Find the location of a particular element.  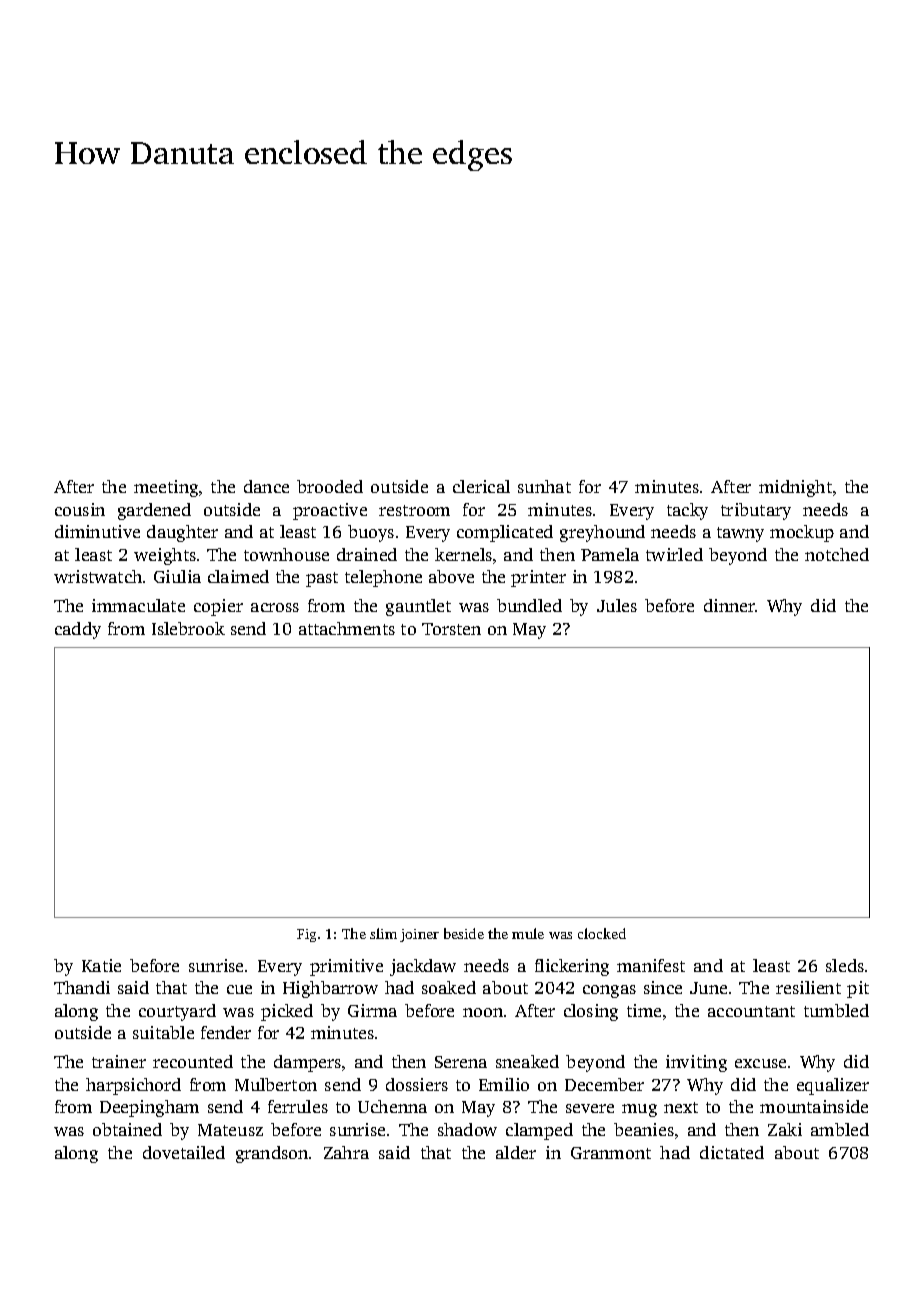

ambled is located at coordinates (840, 1129).
